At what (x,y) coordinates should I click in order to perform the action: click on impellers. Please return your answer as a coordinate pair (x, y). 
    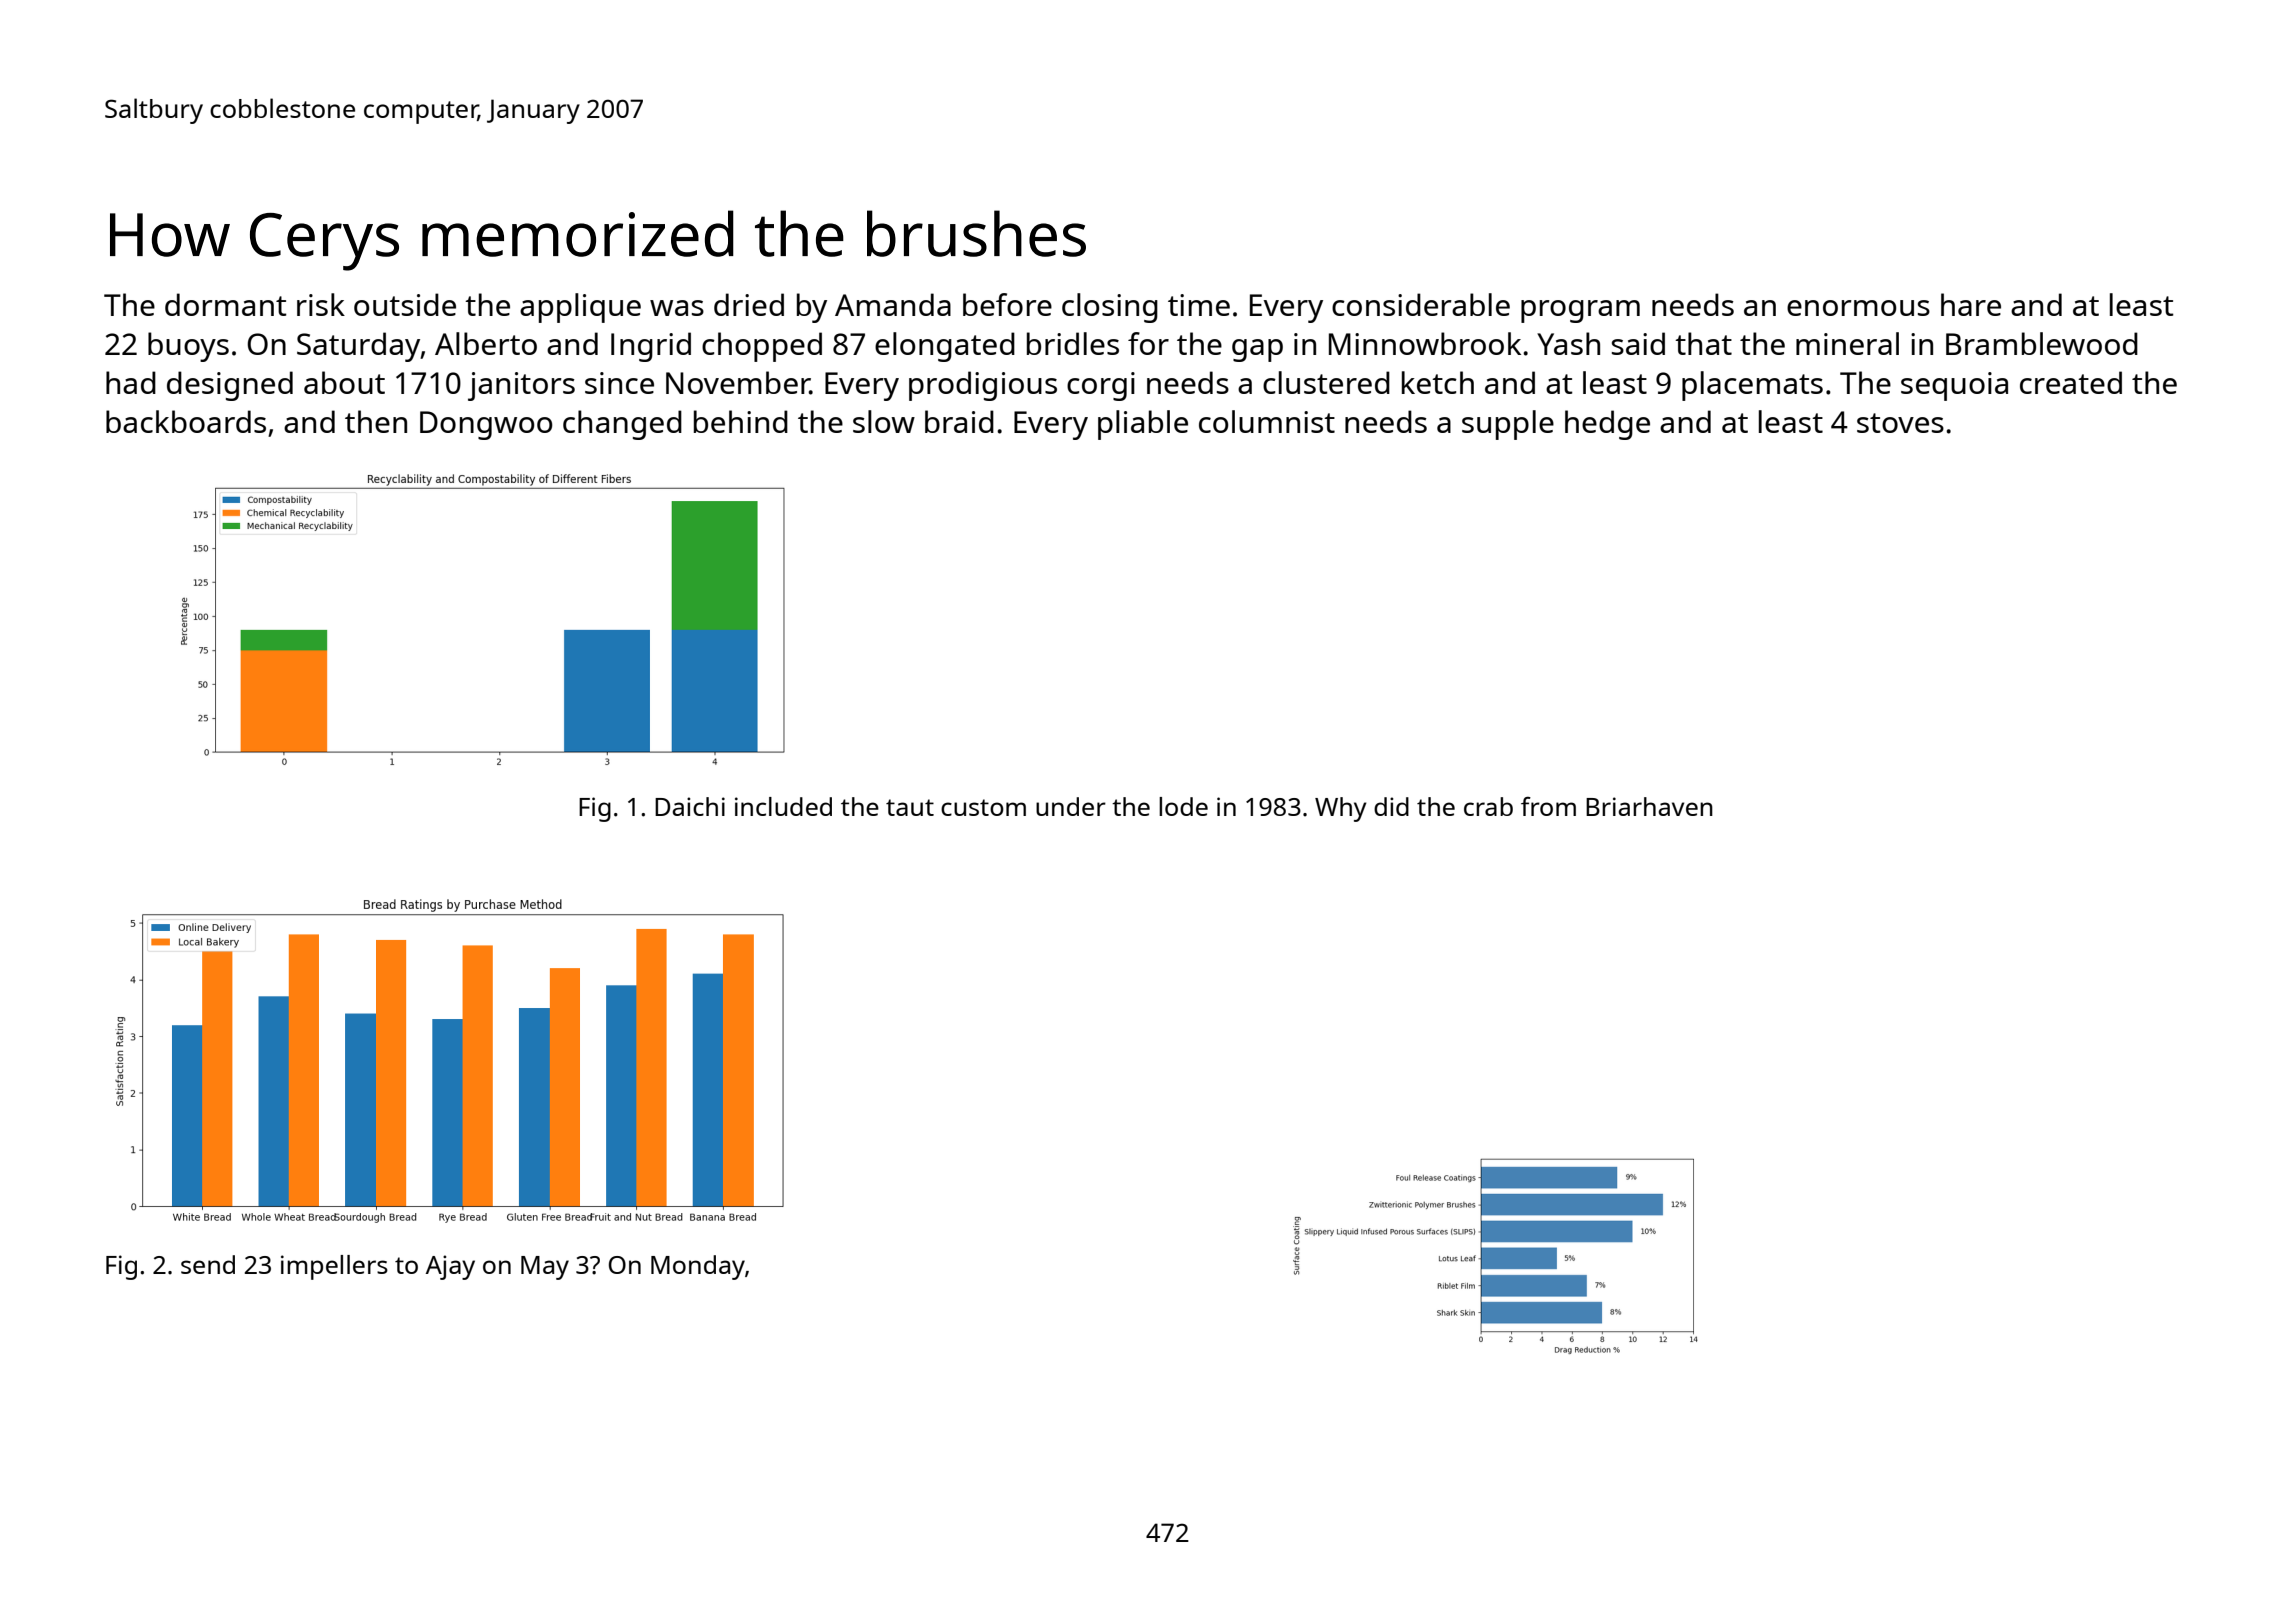
    Looking at the image, I should click on (334, 1267).
